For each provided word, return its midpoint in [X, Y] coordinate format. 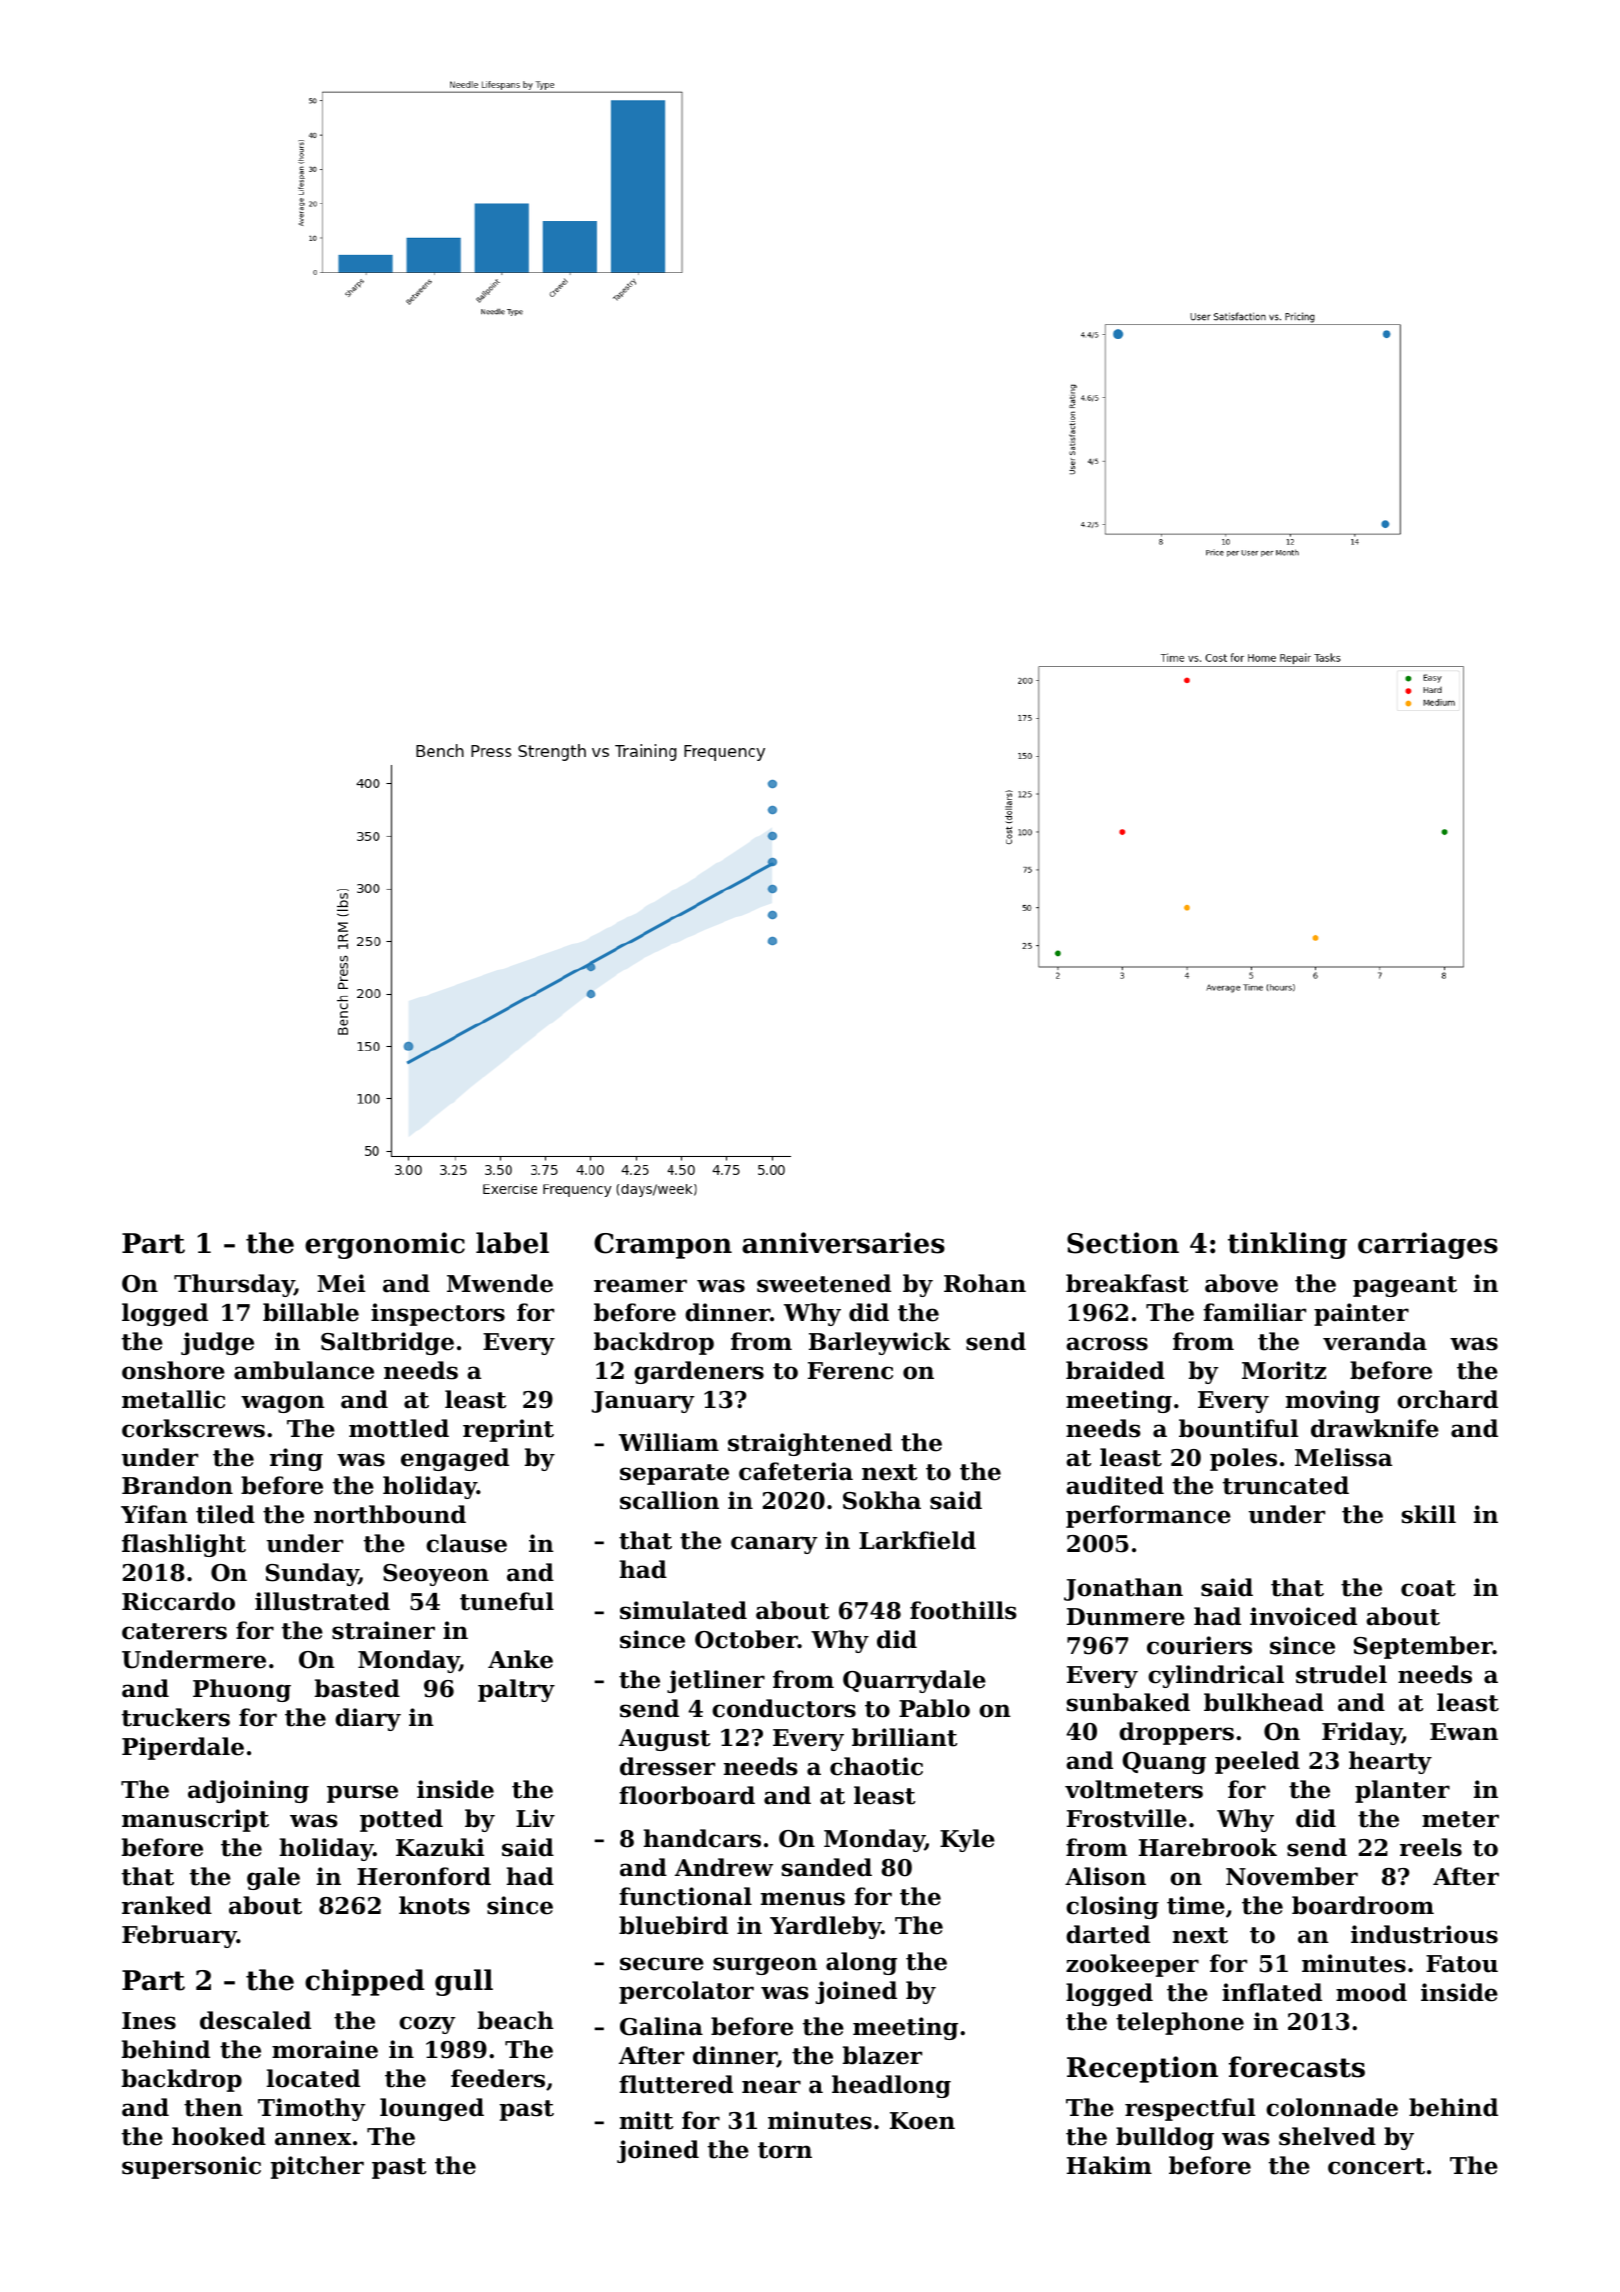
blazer [882, 2055]
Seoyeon [436, 1575]
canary [774, 1545]
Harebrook [1208, 1847]
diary [368, 1719]
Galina [661, 2026]
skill [1429, 1514]
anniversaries [843, 1243]
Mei [341, 1283]
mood [1371, 1992]
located [313, 2078]
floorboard [687, 1795]
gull [464, 1982]
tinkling [1287, 1245]
